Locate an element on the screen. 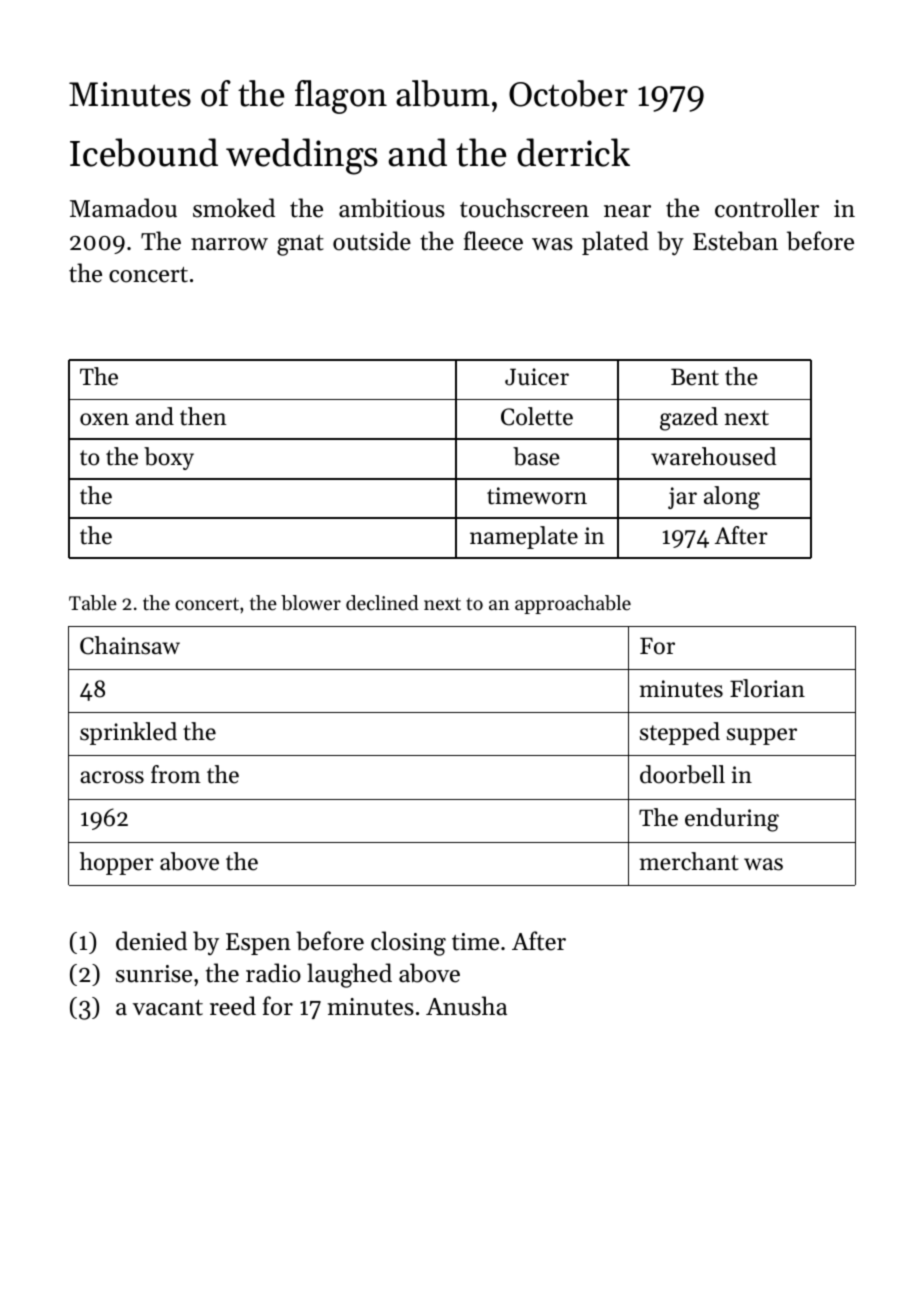  enduring is located at coordinates (732, 820).
